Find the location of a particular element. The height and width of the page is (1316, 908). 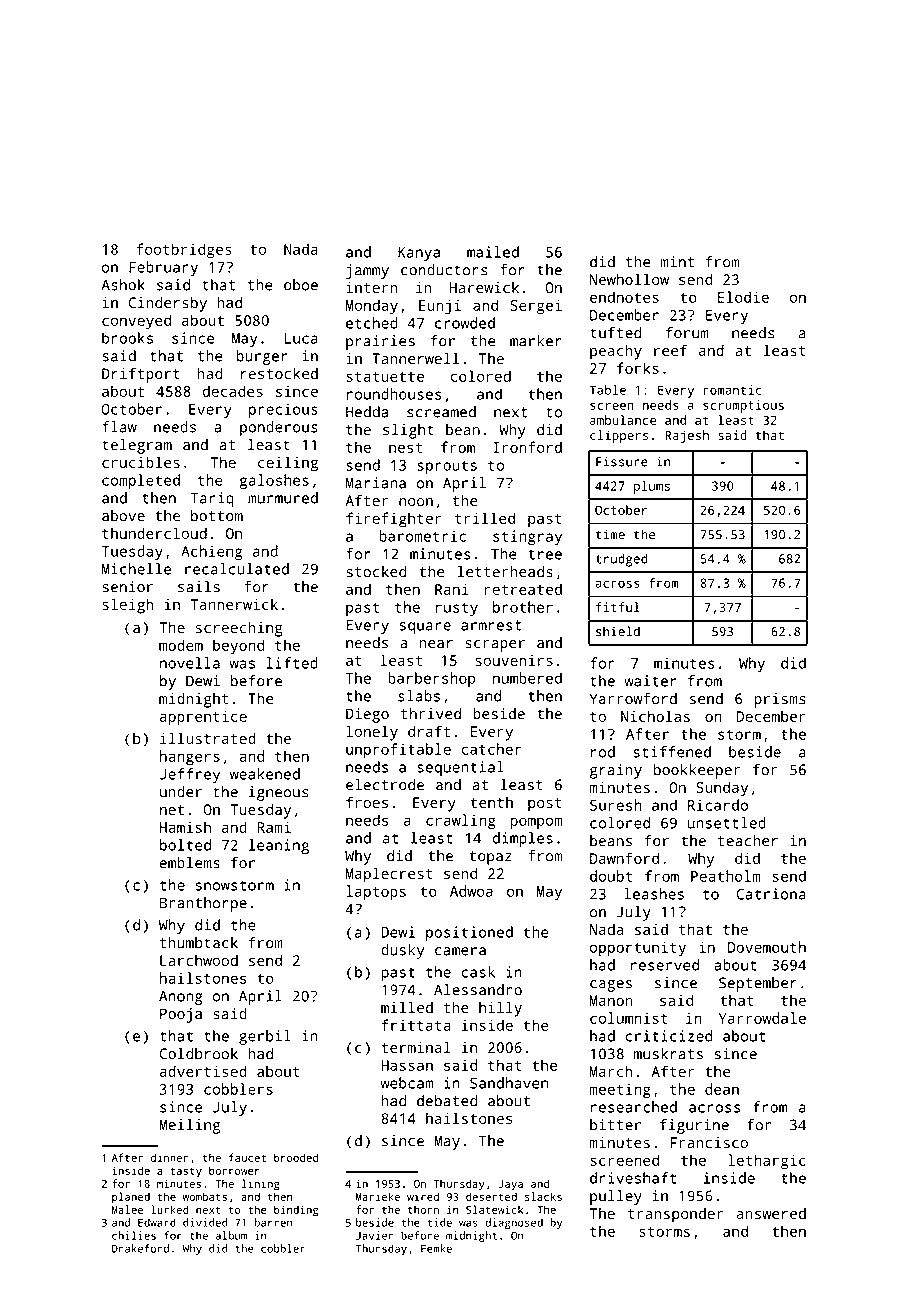

brooks is located at coordinates (127, 338).
